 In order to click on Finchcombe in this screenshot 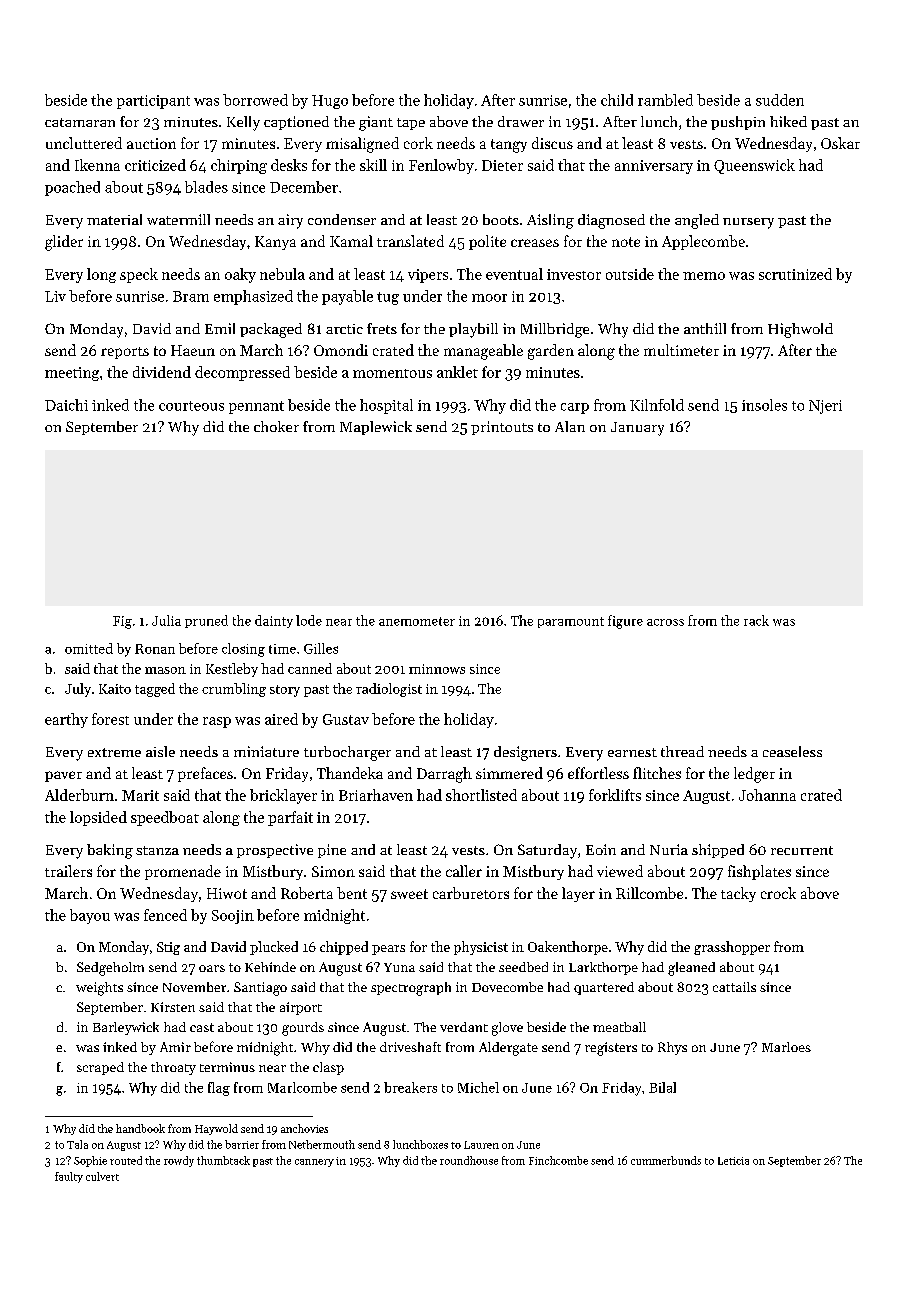, I will do `click(558, 1160)`.
